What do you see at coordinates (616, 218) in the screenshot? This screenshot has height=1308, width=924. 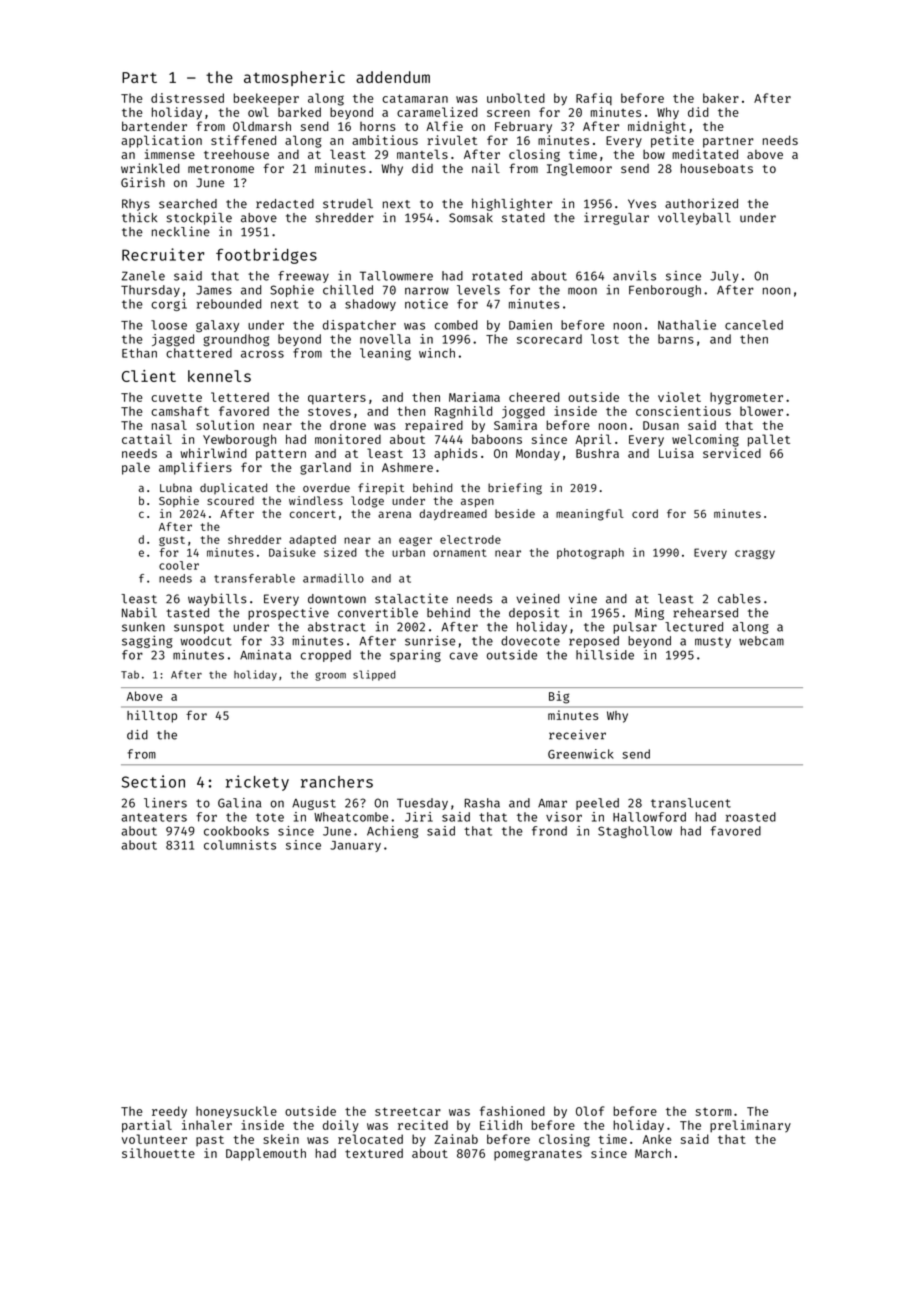 I see `irregular` at bounding box center [616, 218].
